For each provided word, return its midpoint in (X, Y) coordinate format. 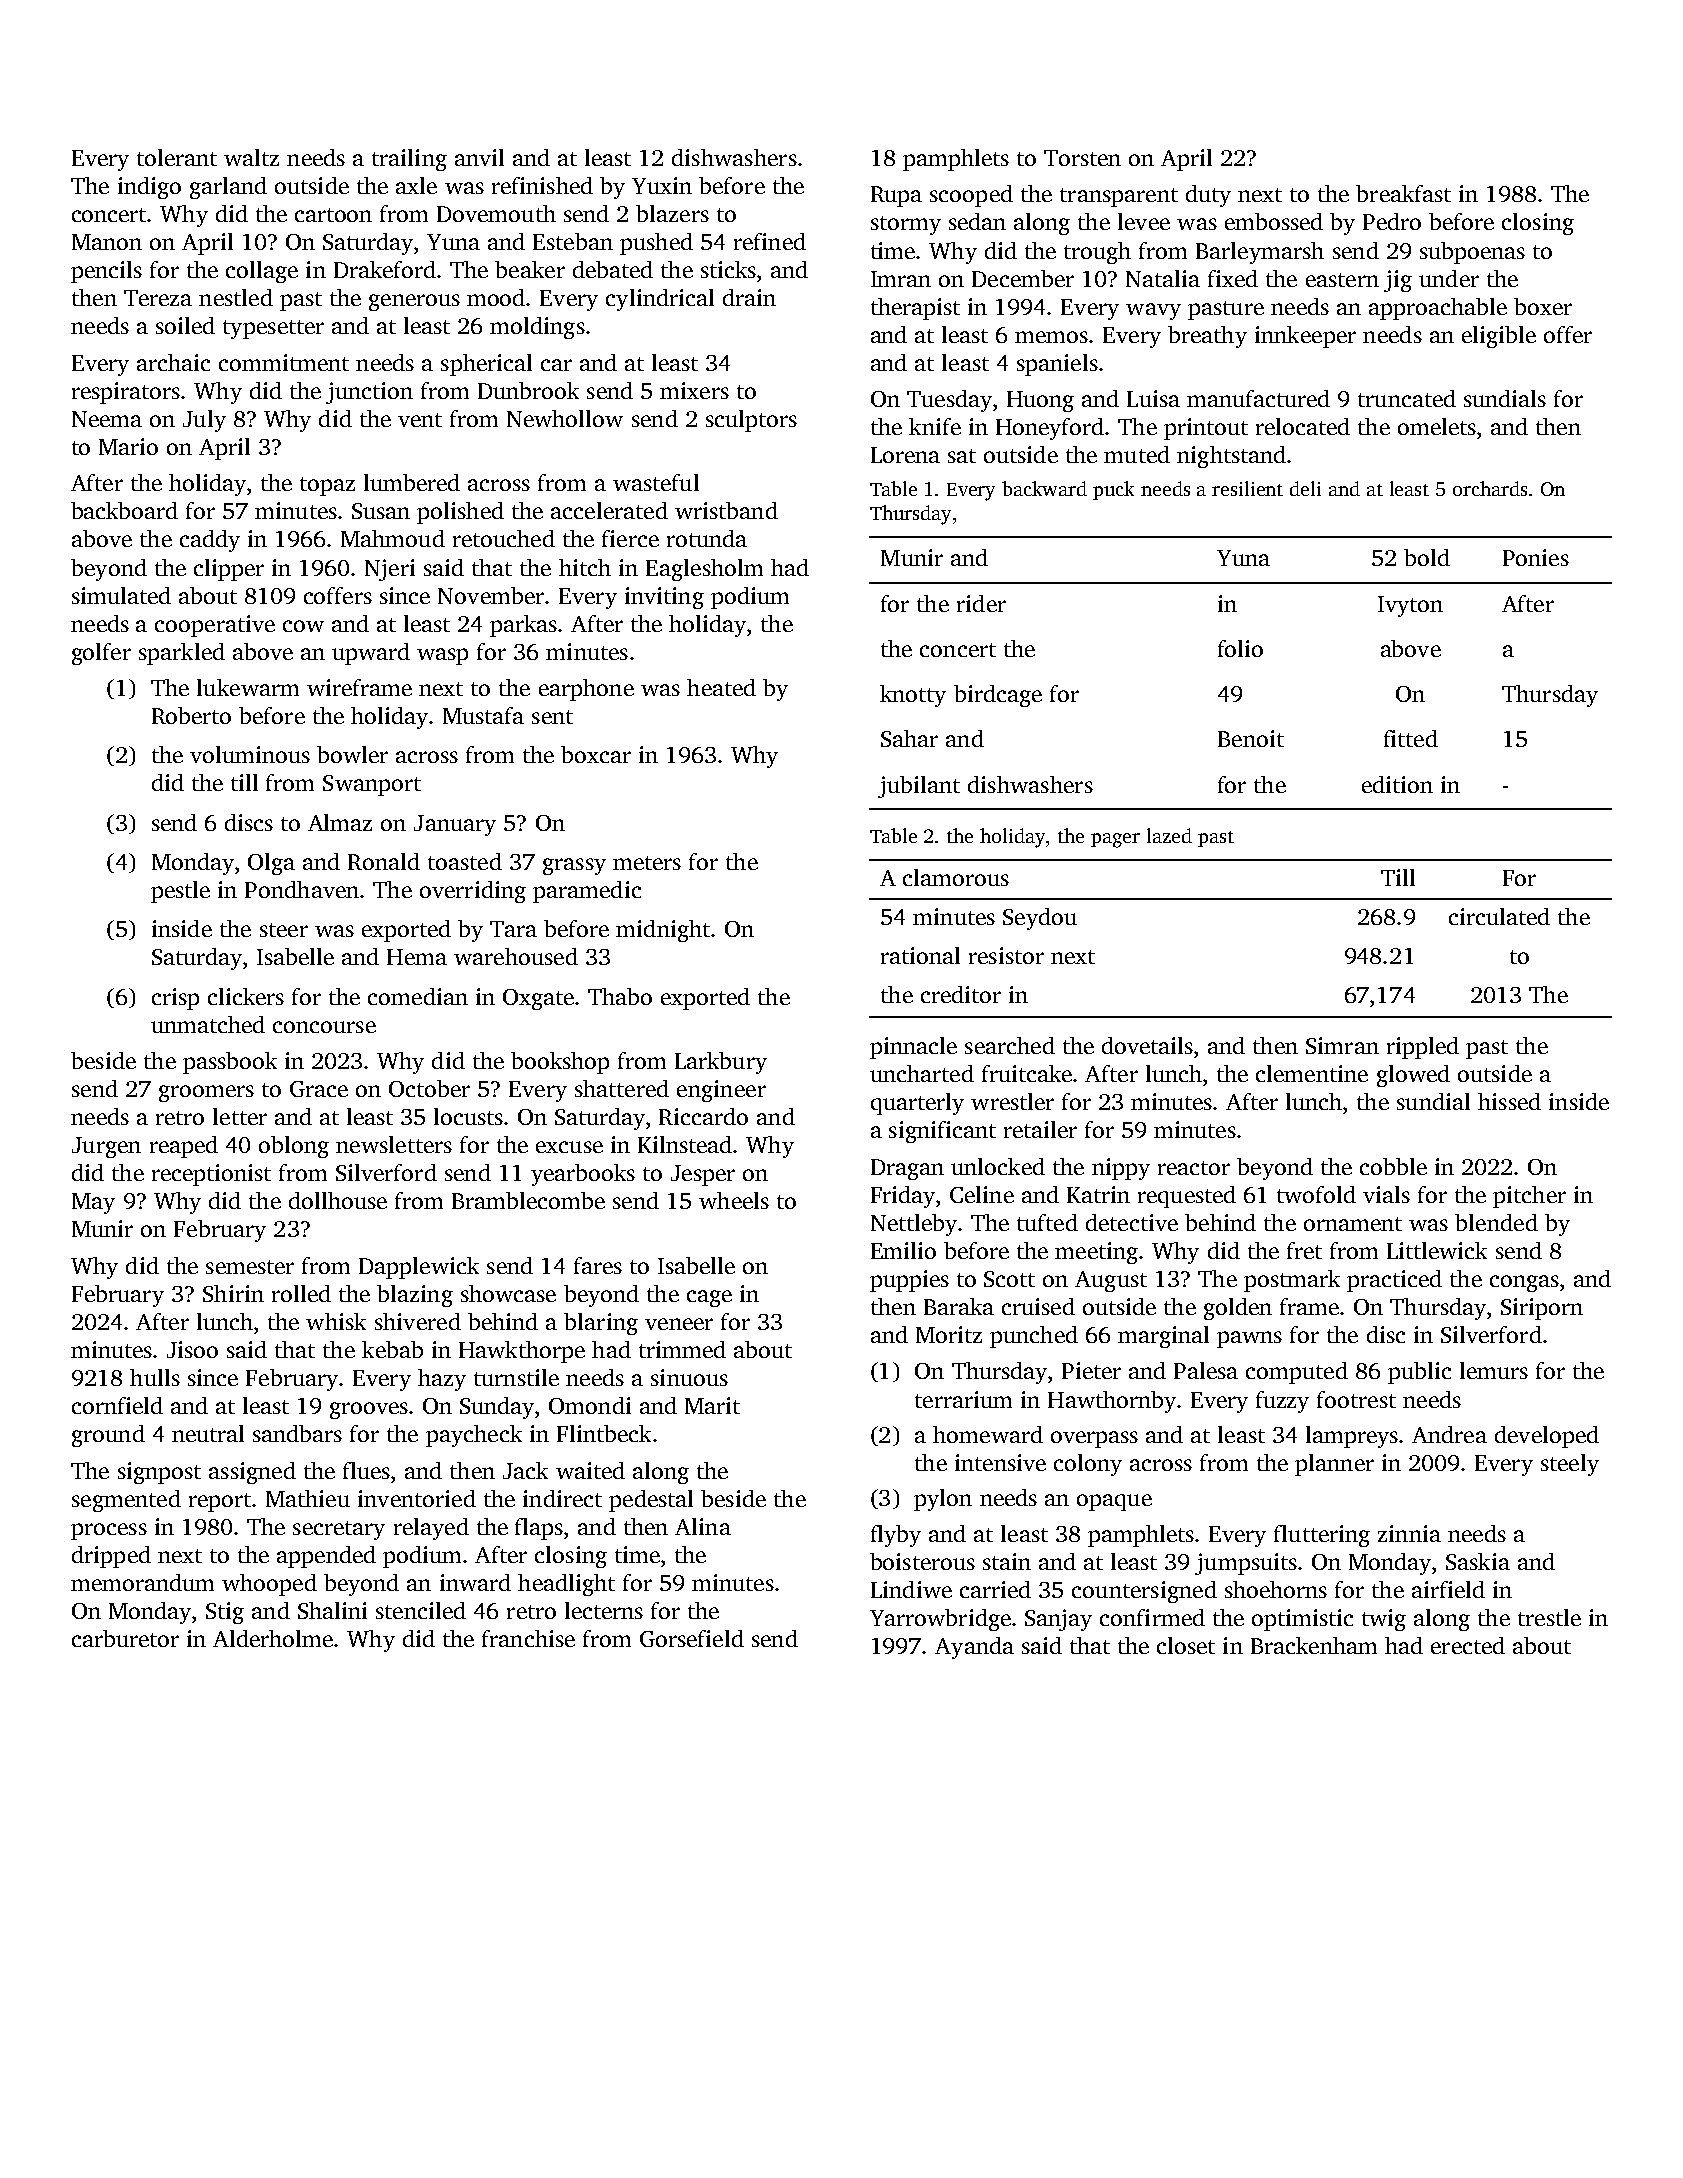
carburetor (125, 1638)
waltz (251, 157)
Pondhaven (302, 889)
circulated (1499, 916)
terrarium (963, 1399)
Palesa (1206, 1370)
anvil (479, 157)
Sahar (909, 738)
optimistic (1302, 1620)
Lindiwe (911, 1589)
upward (371, 654)
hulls (155, 1377)
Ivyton (1410, 606)
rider (981, 603)
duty (1208, 196)
